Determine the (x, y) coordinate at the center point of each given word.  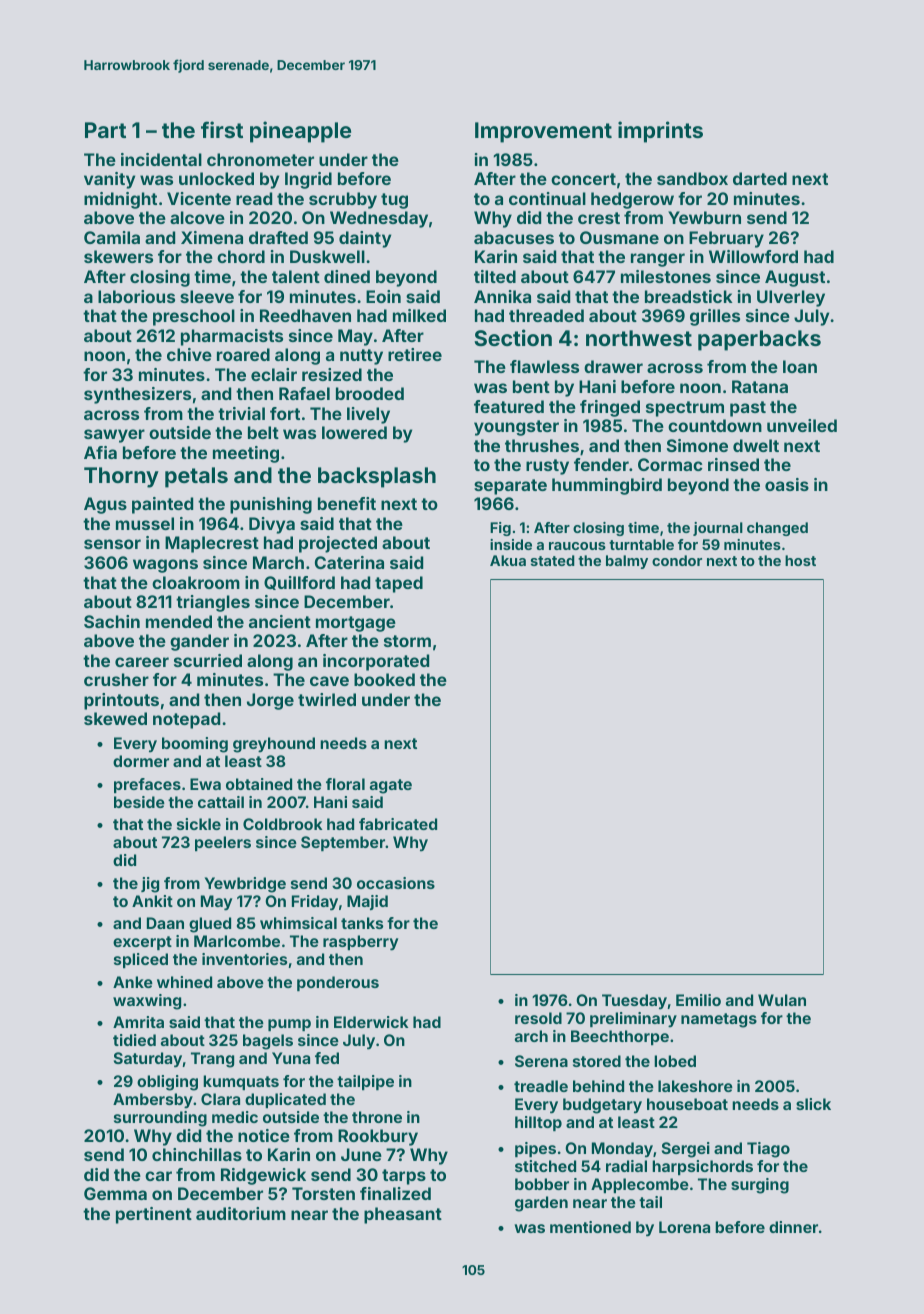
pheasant (403, 1215)
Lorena (684, 1227)
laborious (136, 296)
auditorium (241, 1213)
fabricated (398, 824)
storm (407, 641)
